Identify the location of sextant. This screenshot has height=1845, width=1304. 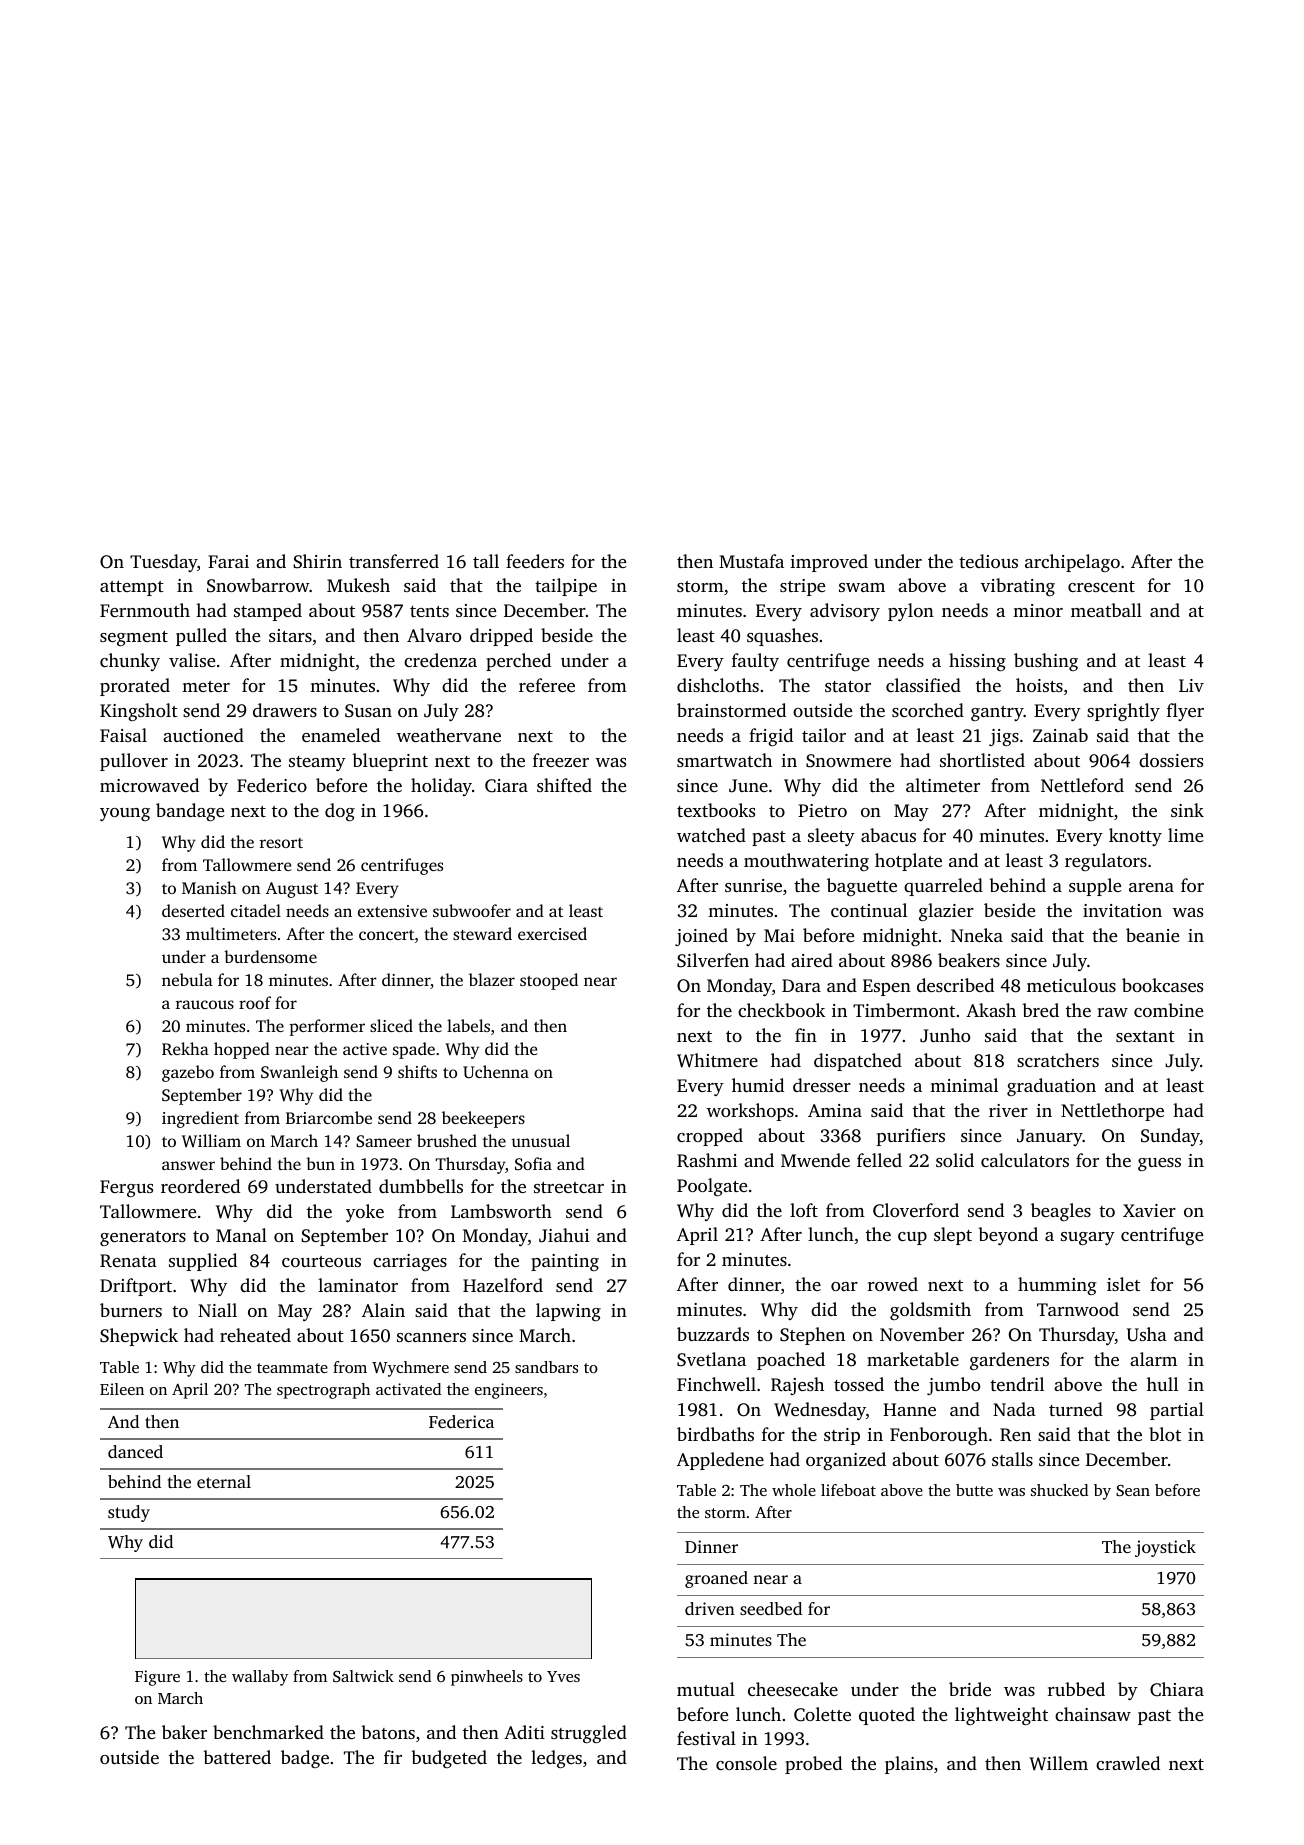
(1145, 1036).
